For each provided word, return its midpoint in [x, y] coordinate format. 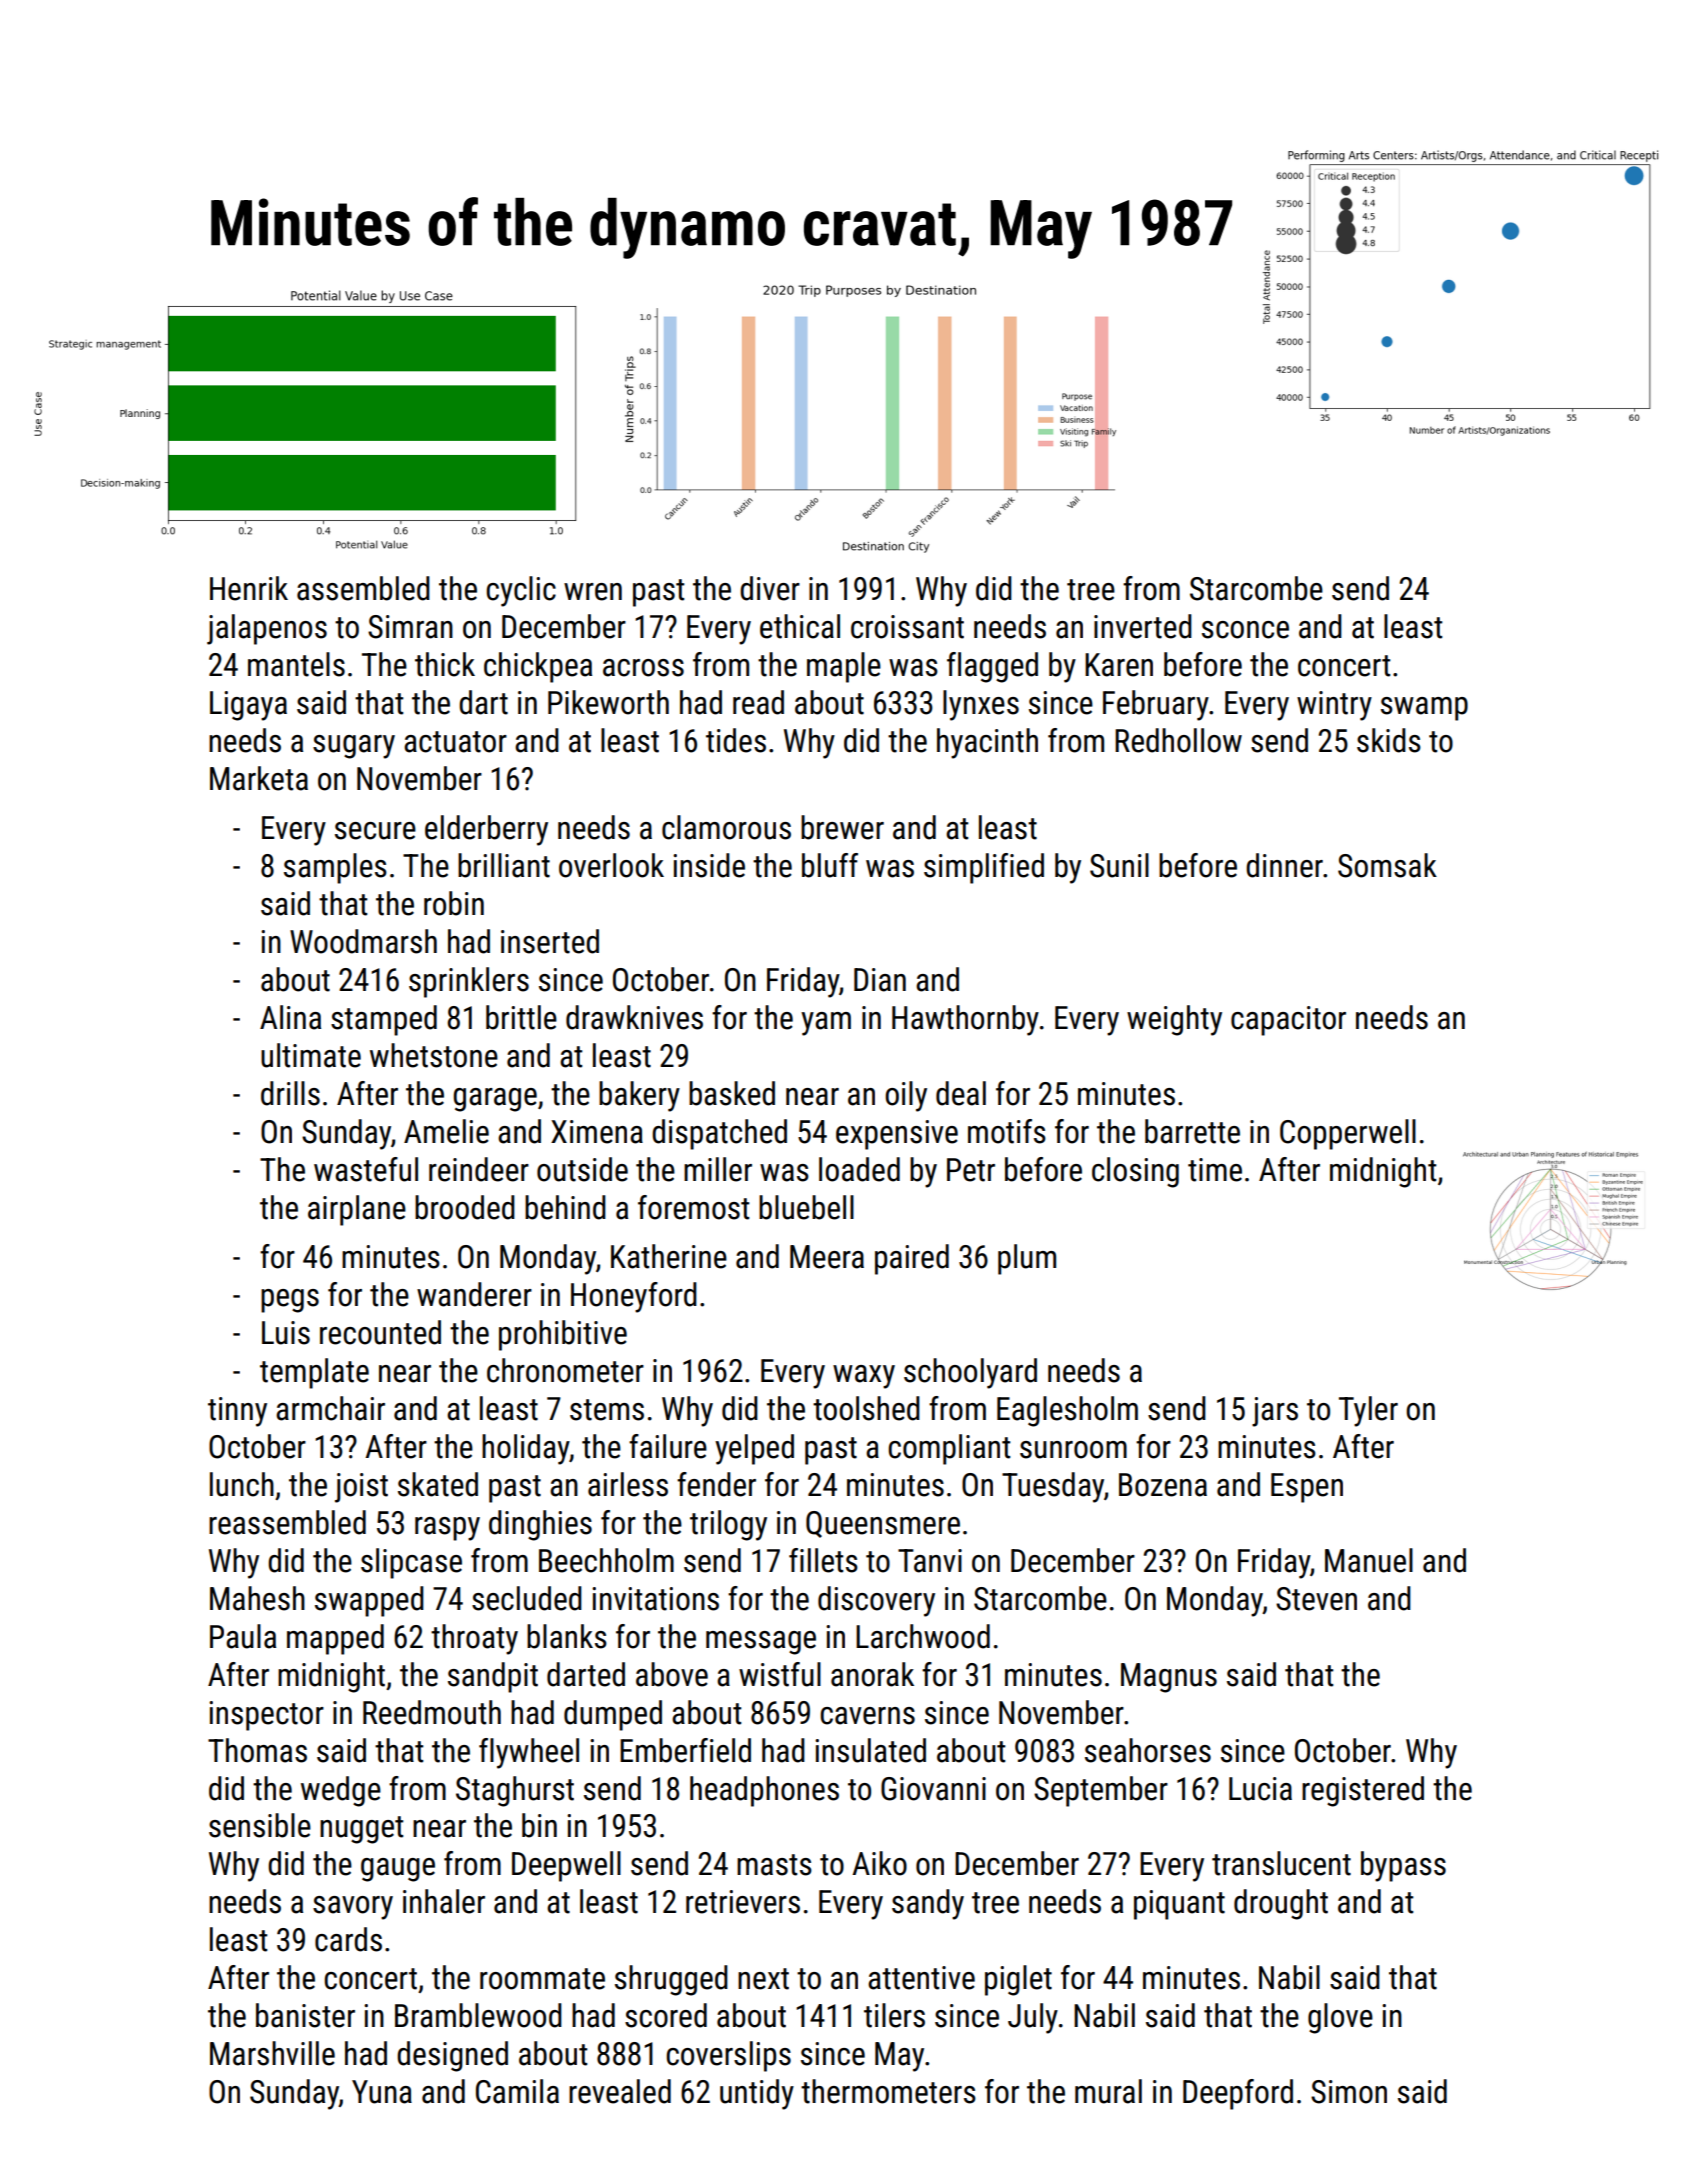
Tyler [1368, 1411]
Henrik [249, 588]
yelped [754, 1449]
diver [770, 588]
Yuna [382, 2092]
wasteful [366, 1169]
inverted [1143, 626]
